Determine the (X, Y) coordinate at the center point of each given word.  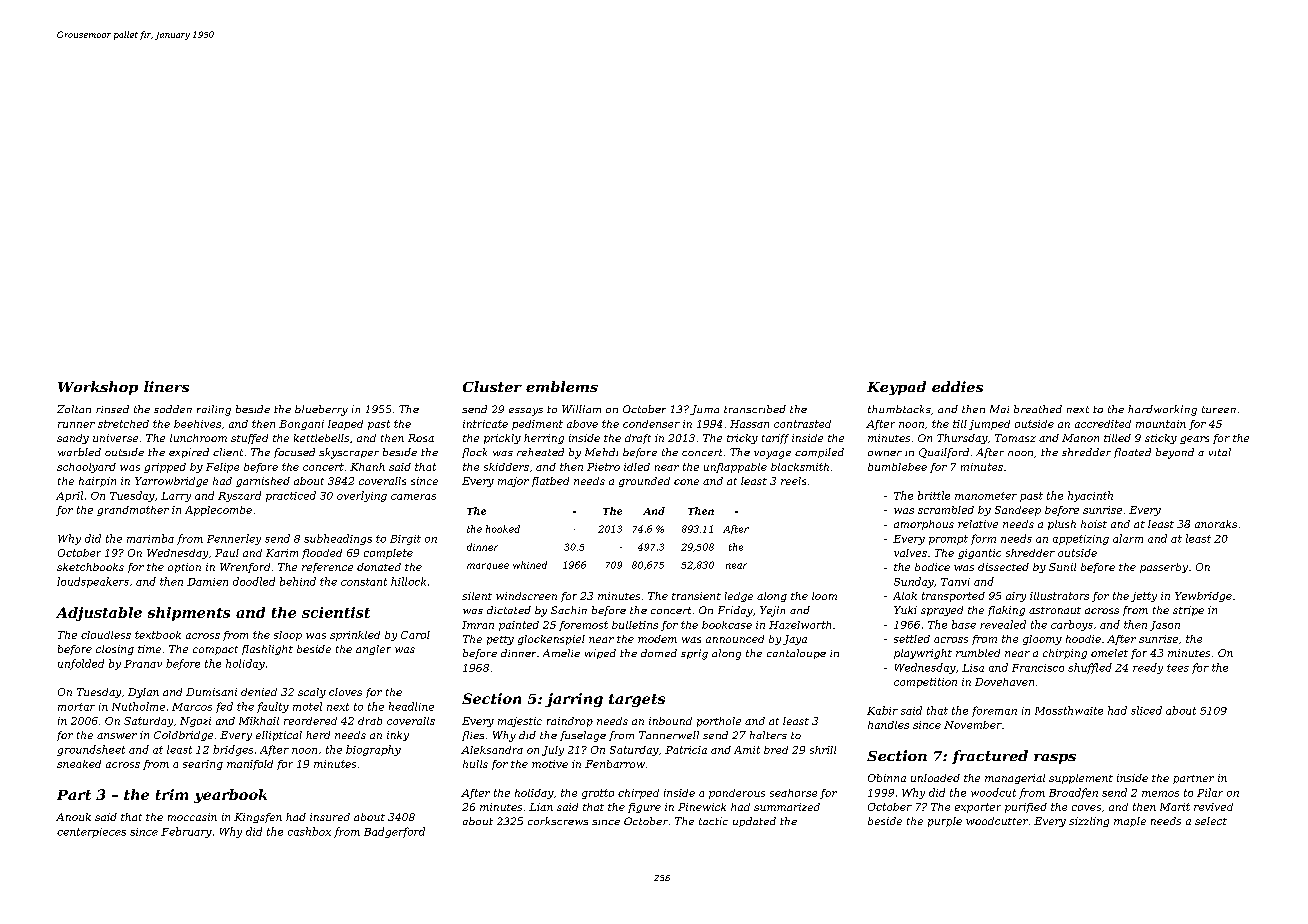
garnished (263, 482)
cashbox (309, 831)
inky (398, 736)
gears (1194, 440)
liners (166, 386)
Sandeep (1018, 511)
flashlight (267, 650)
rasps (1055, 759)
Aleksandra (492, 750)
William (581, 409)
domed (659, 653)
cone (686, 482)
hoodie (1083, 639)
